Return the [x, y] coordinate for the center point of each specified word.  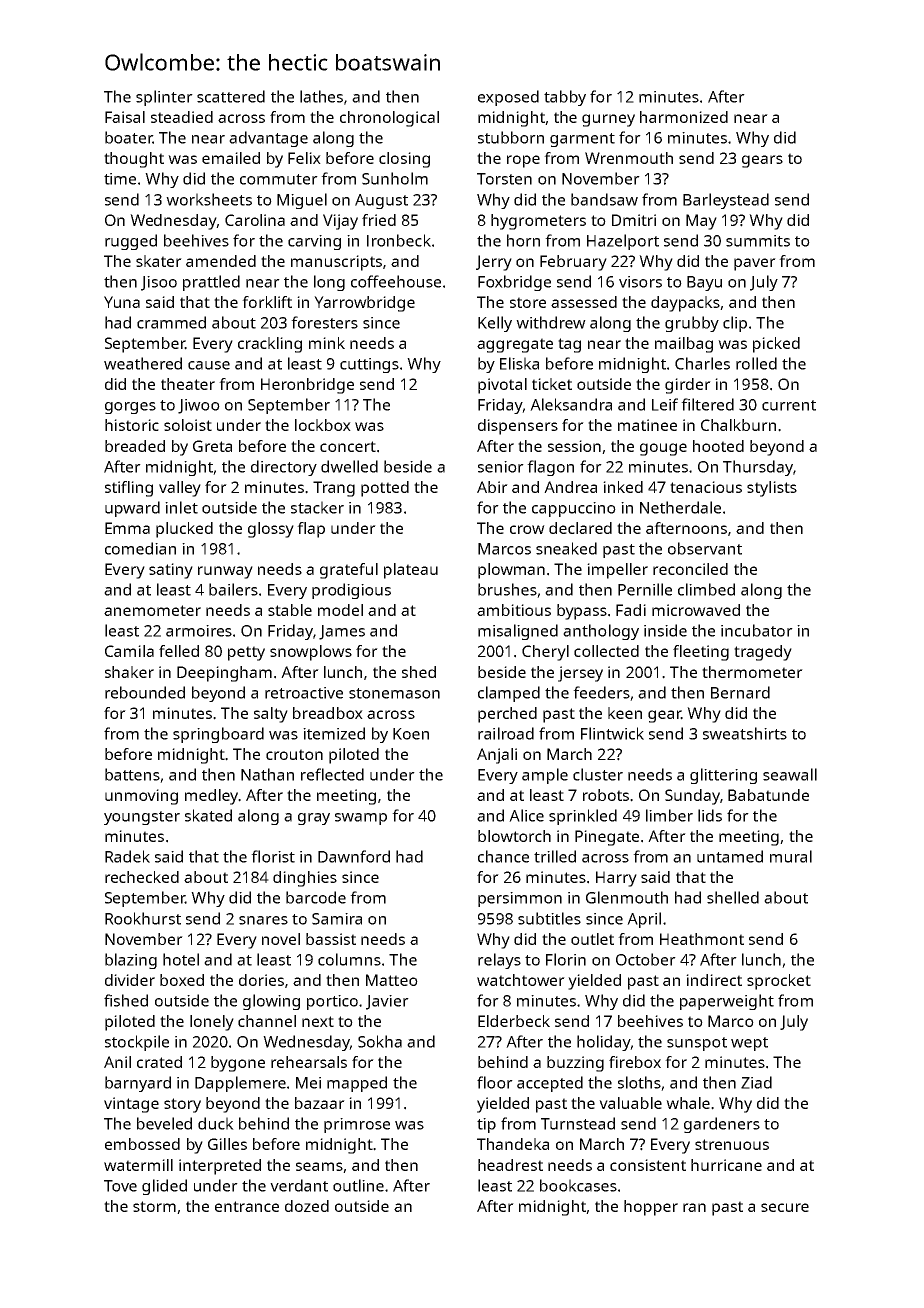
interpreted [220, 1167]
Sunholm [395, 178]
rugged [131, 242]
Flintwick [612, 733]
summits [758, 241]
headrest [510, 1165]
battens [132, 774]
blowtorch [514, 836]
